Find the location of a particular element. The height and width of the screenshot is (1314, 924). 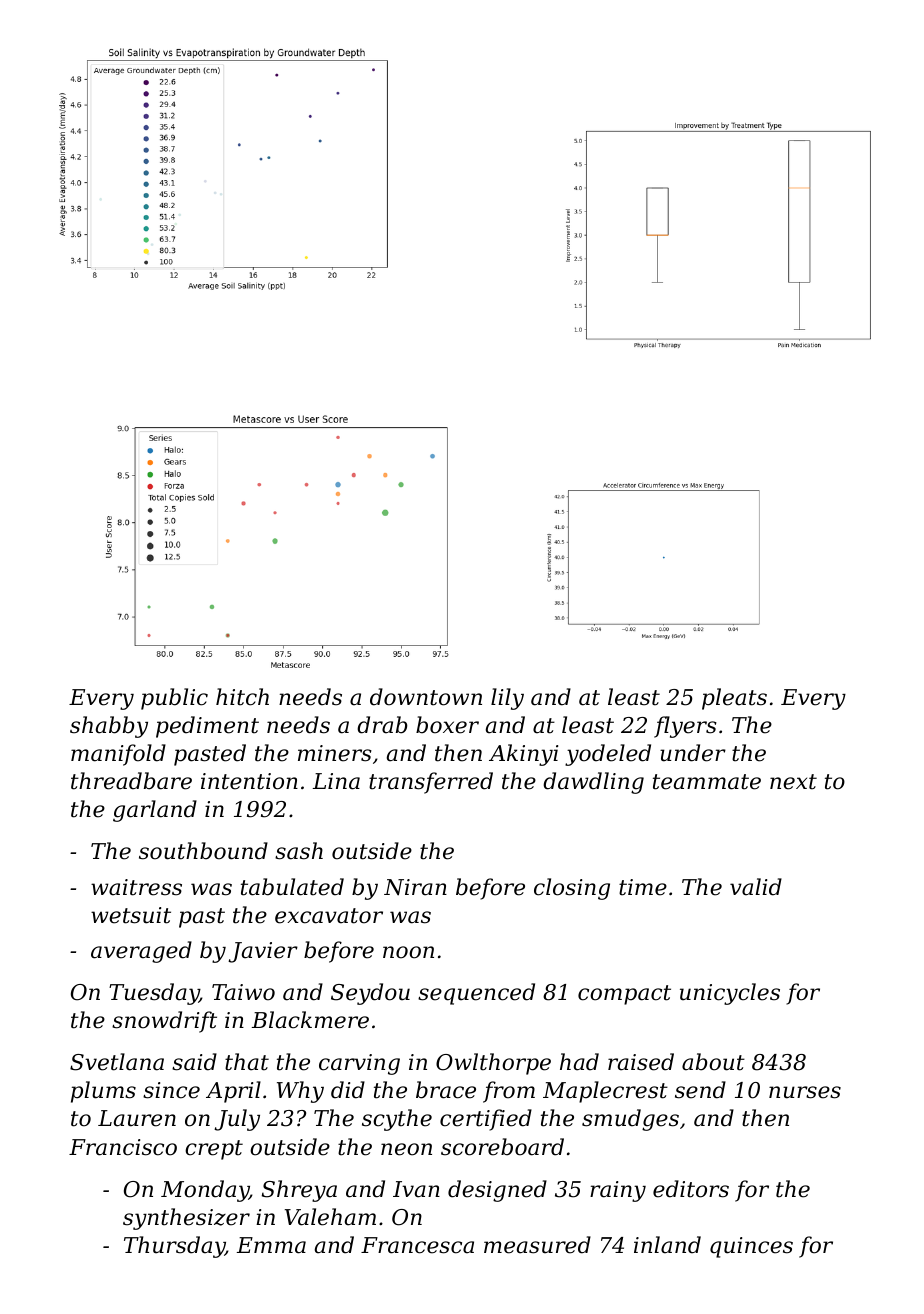

next is located at coordinates (793, 782).
